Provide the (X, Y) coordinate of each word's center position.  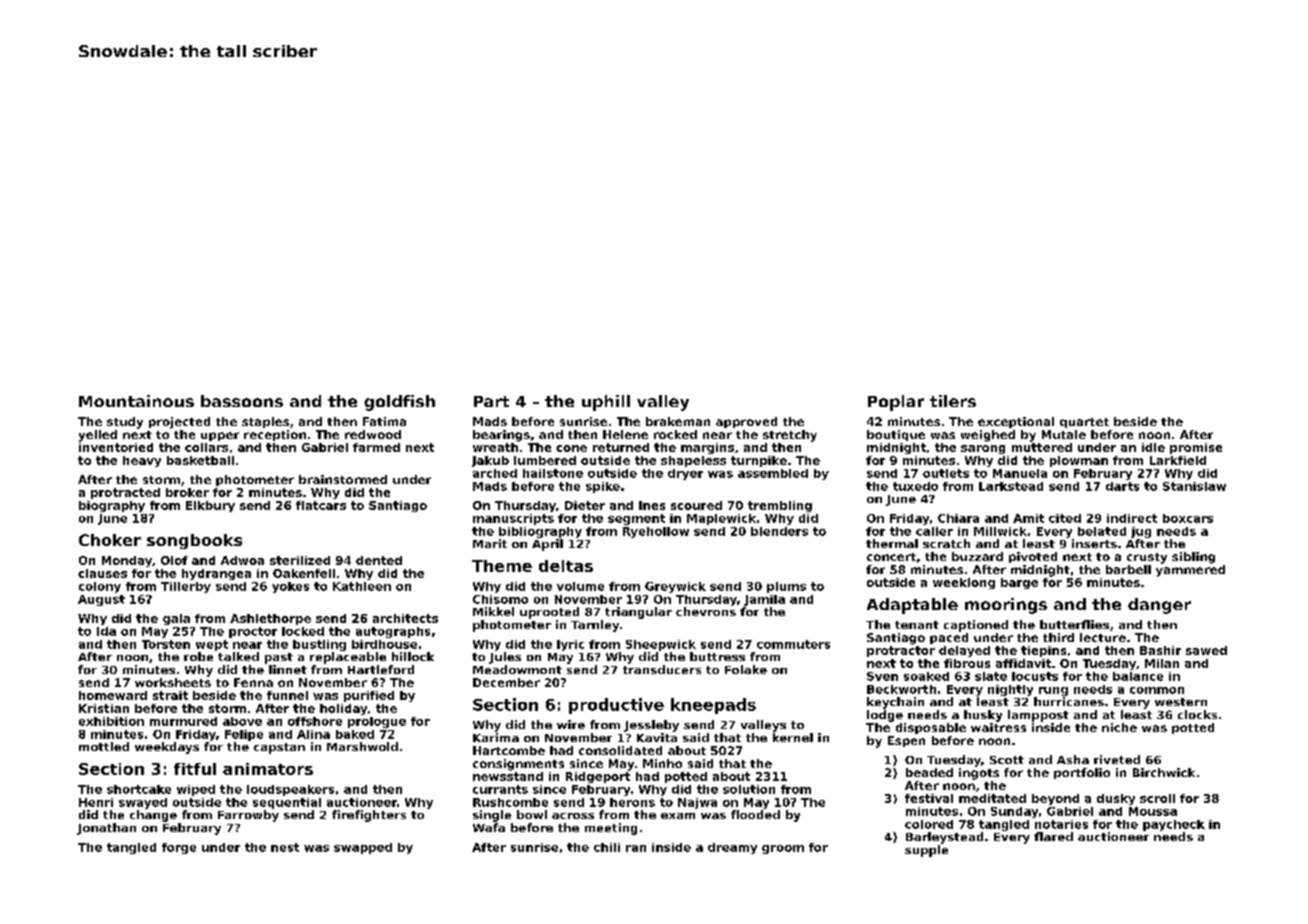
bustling (319, 645)
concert (891, 557)
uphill (606, 403)
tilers (953, 401)
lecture (1103, 637)
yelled (98, 436)
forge (179, 848)
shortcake (139, 789)
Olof (174, 560)
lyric (570, 645)
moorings (1006, 606)
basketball (200, 460)
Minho (662, 763)
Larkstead (1011, 486)
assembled (773, 473)
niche (1119, 727)
